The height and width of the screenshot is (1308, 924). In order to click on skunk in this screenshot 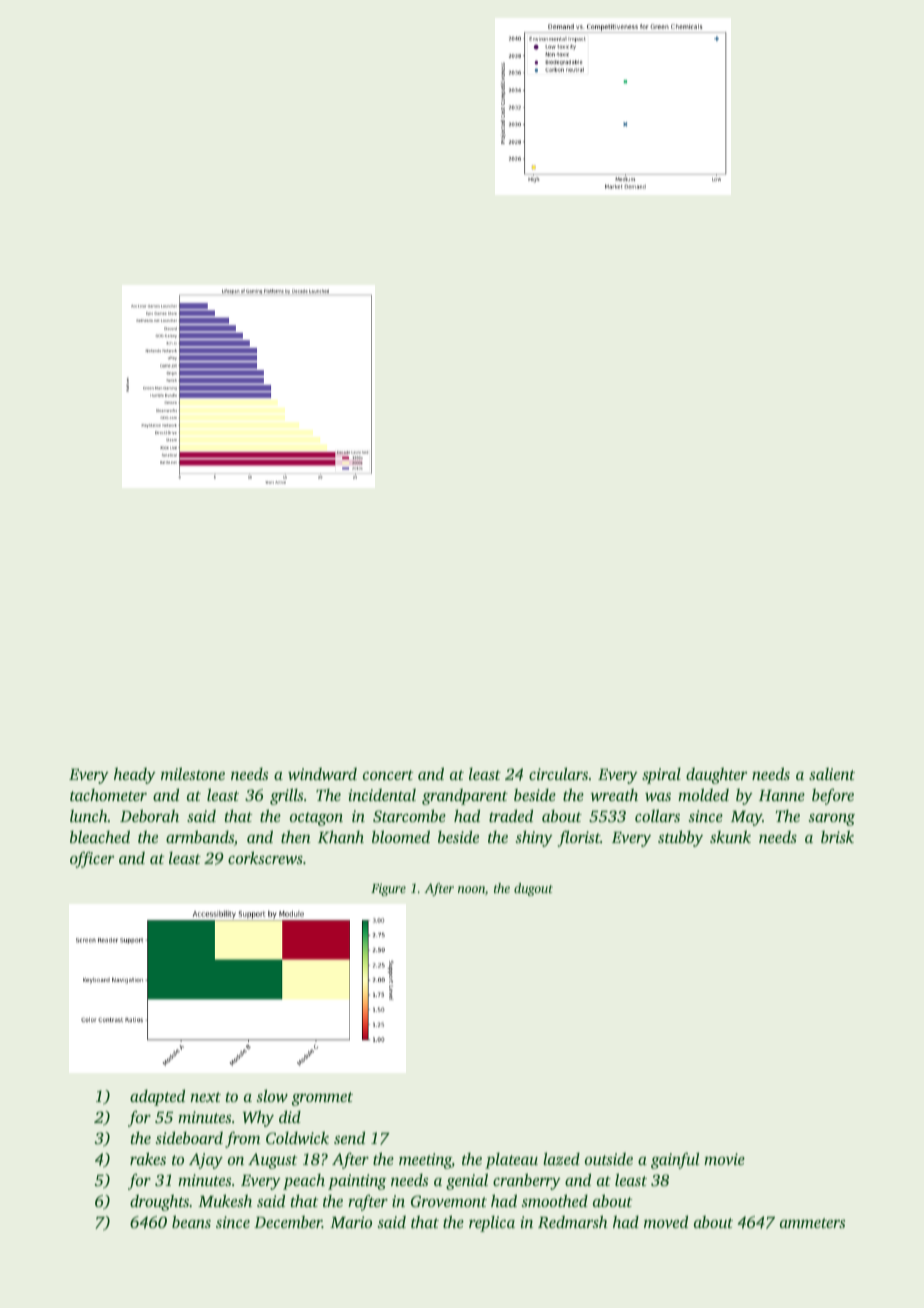, I will do `click(730, 836)`.
